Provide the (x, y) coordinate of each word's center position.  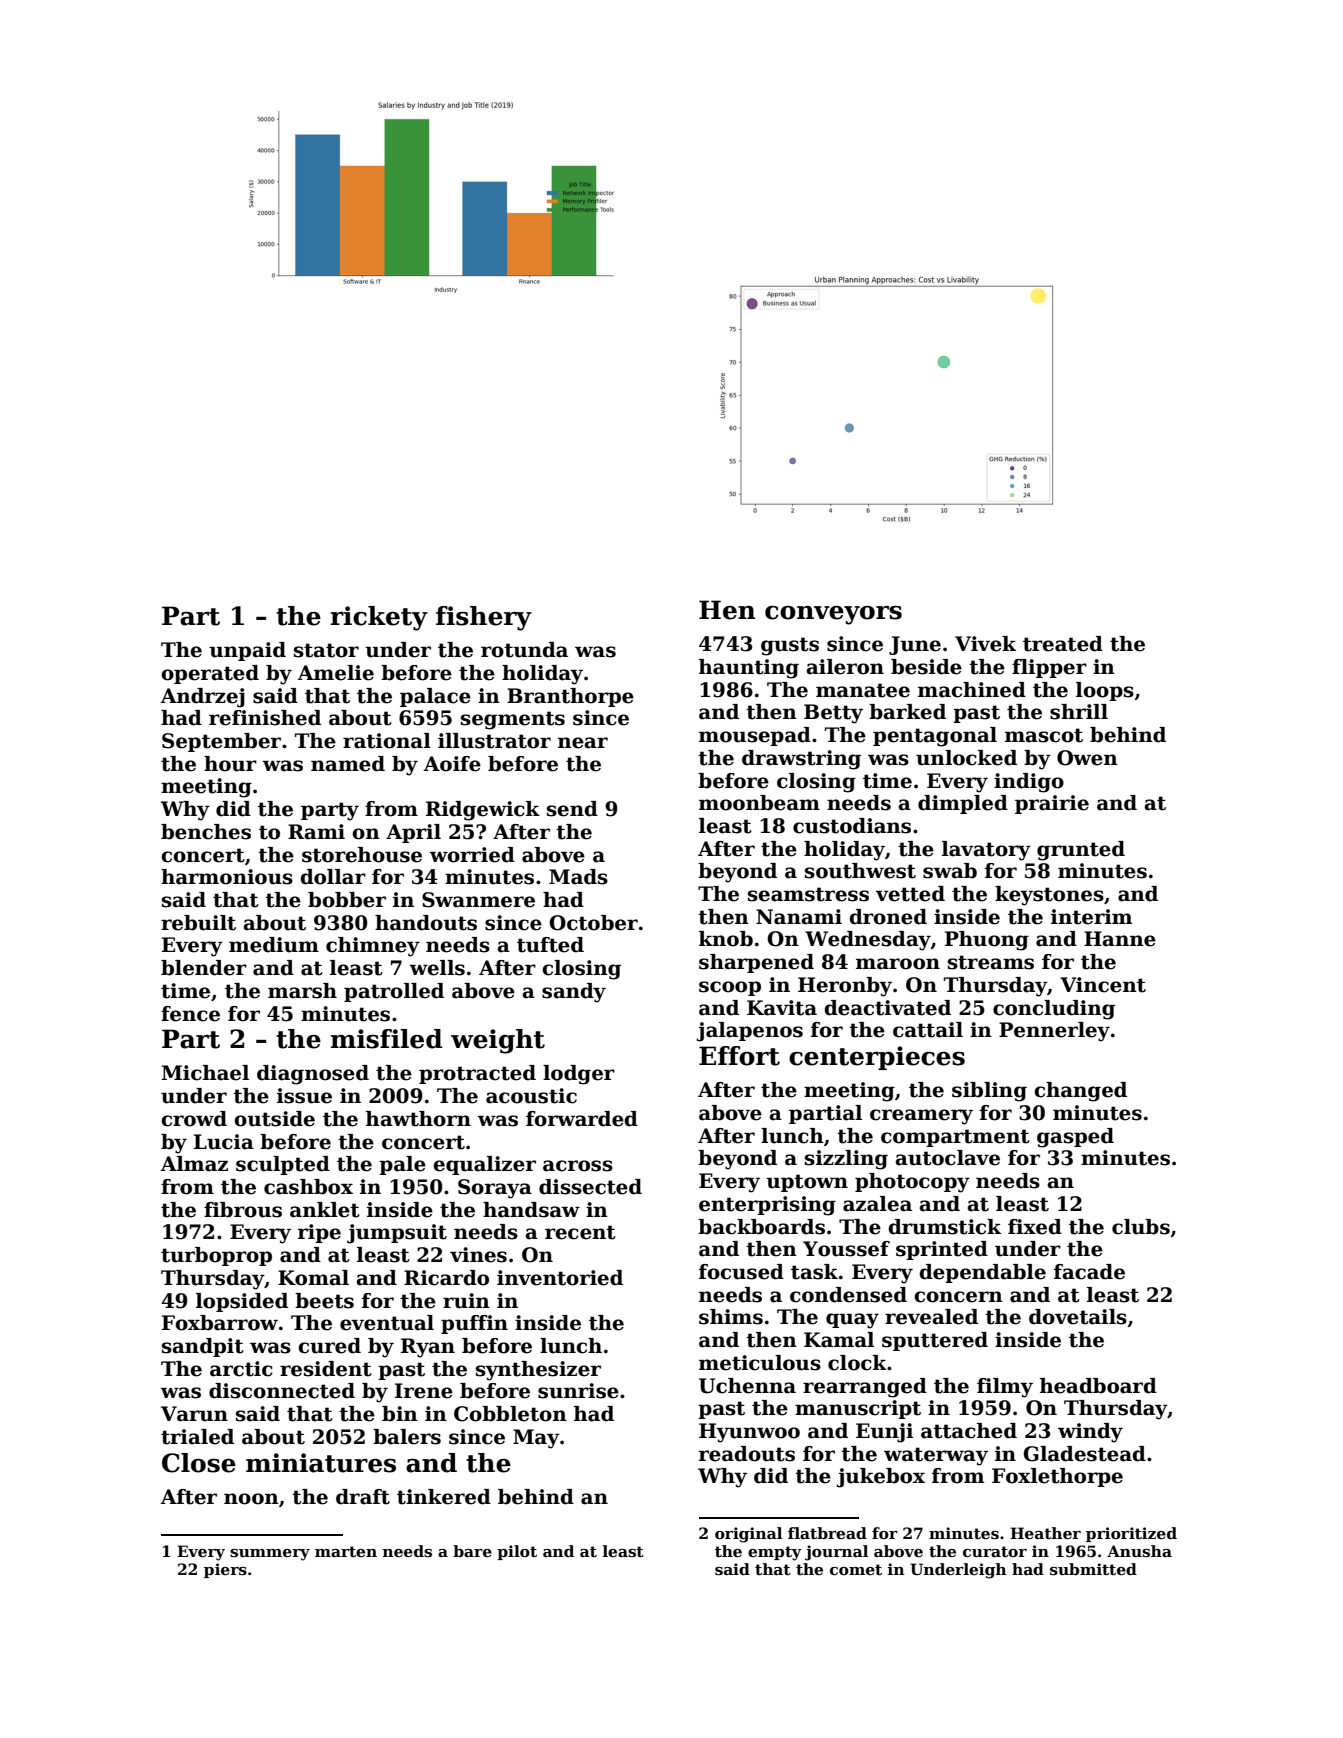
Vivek (985, 644)
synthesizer (538, 1371)
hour (230, 764)
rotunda (524, 650)
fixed (1035, 1227)
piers (225, 1570)
